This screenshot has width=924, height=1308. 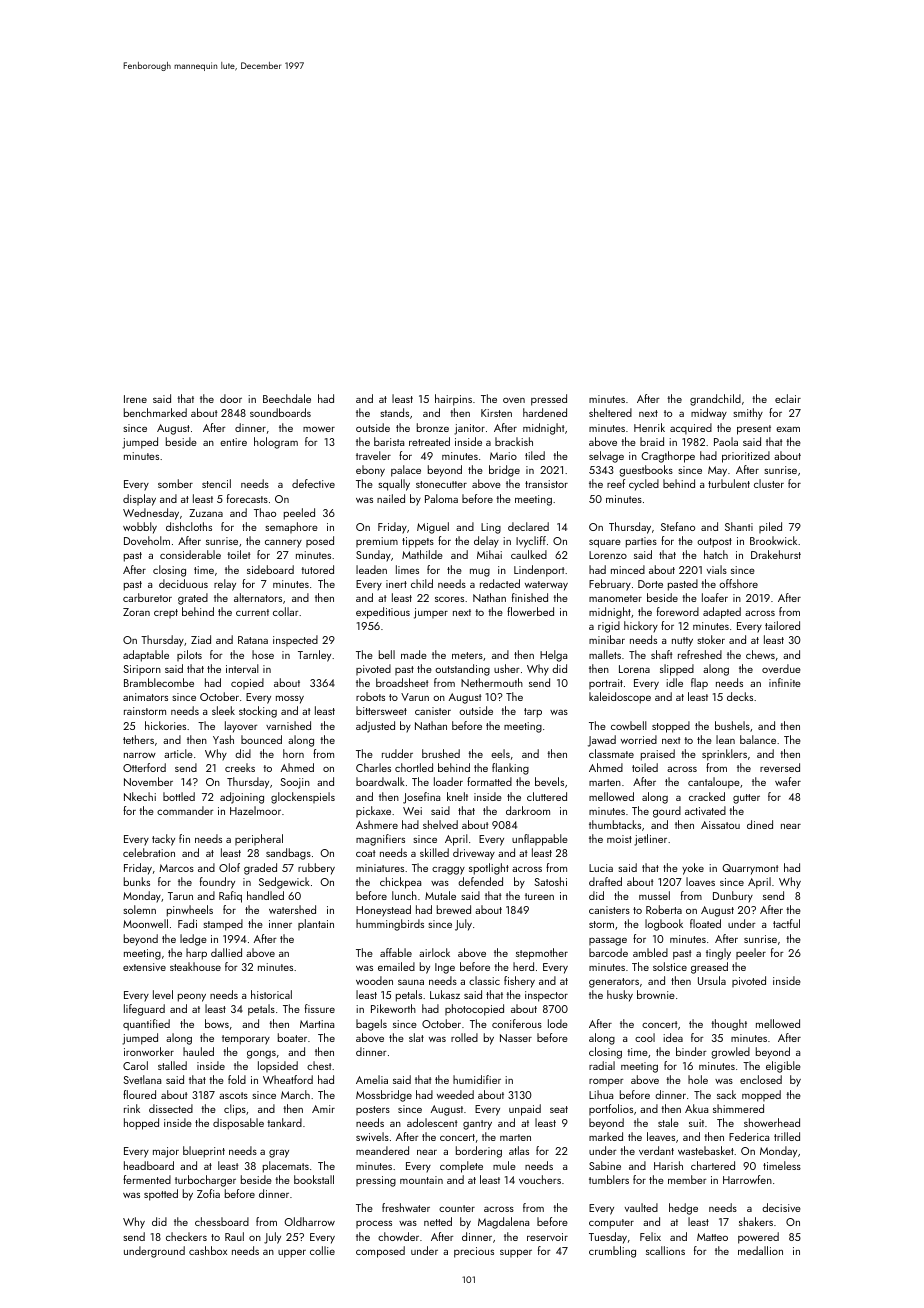 I want to click on pilots, so click(x=189, y=655).
